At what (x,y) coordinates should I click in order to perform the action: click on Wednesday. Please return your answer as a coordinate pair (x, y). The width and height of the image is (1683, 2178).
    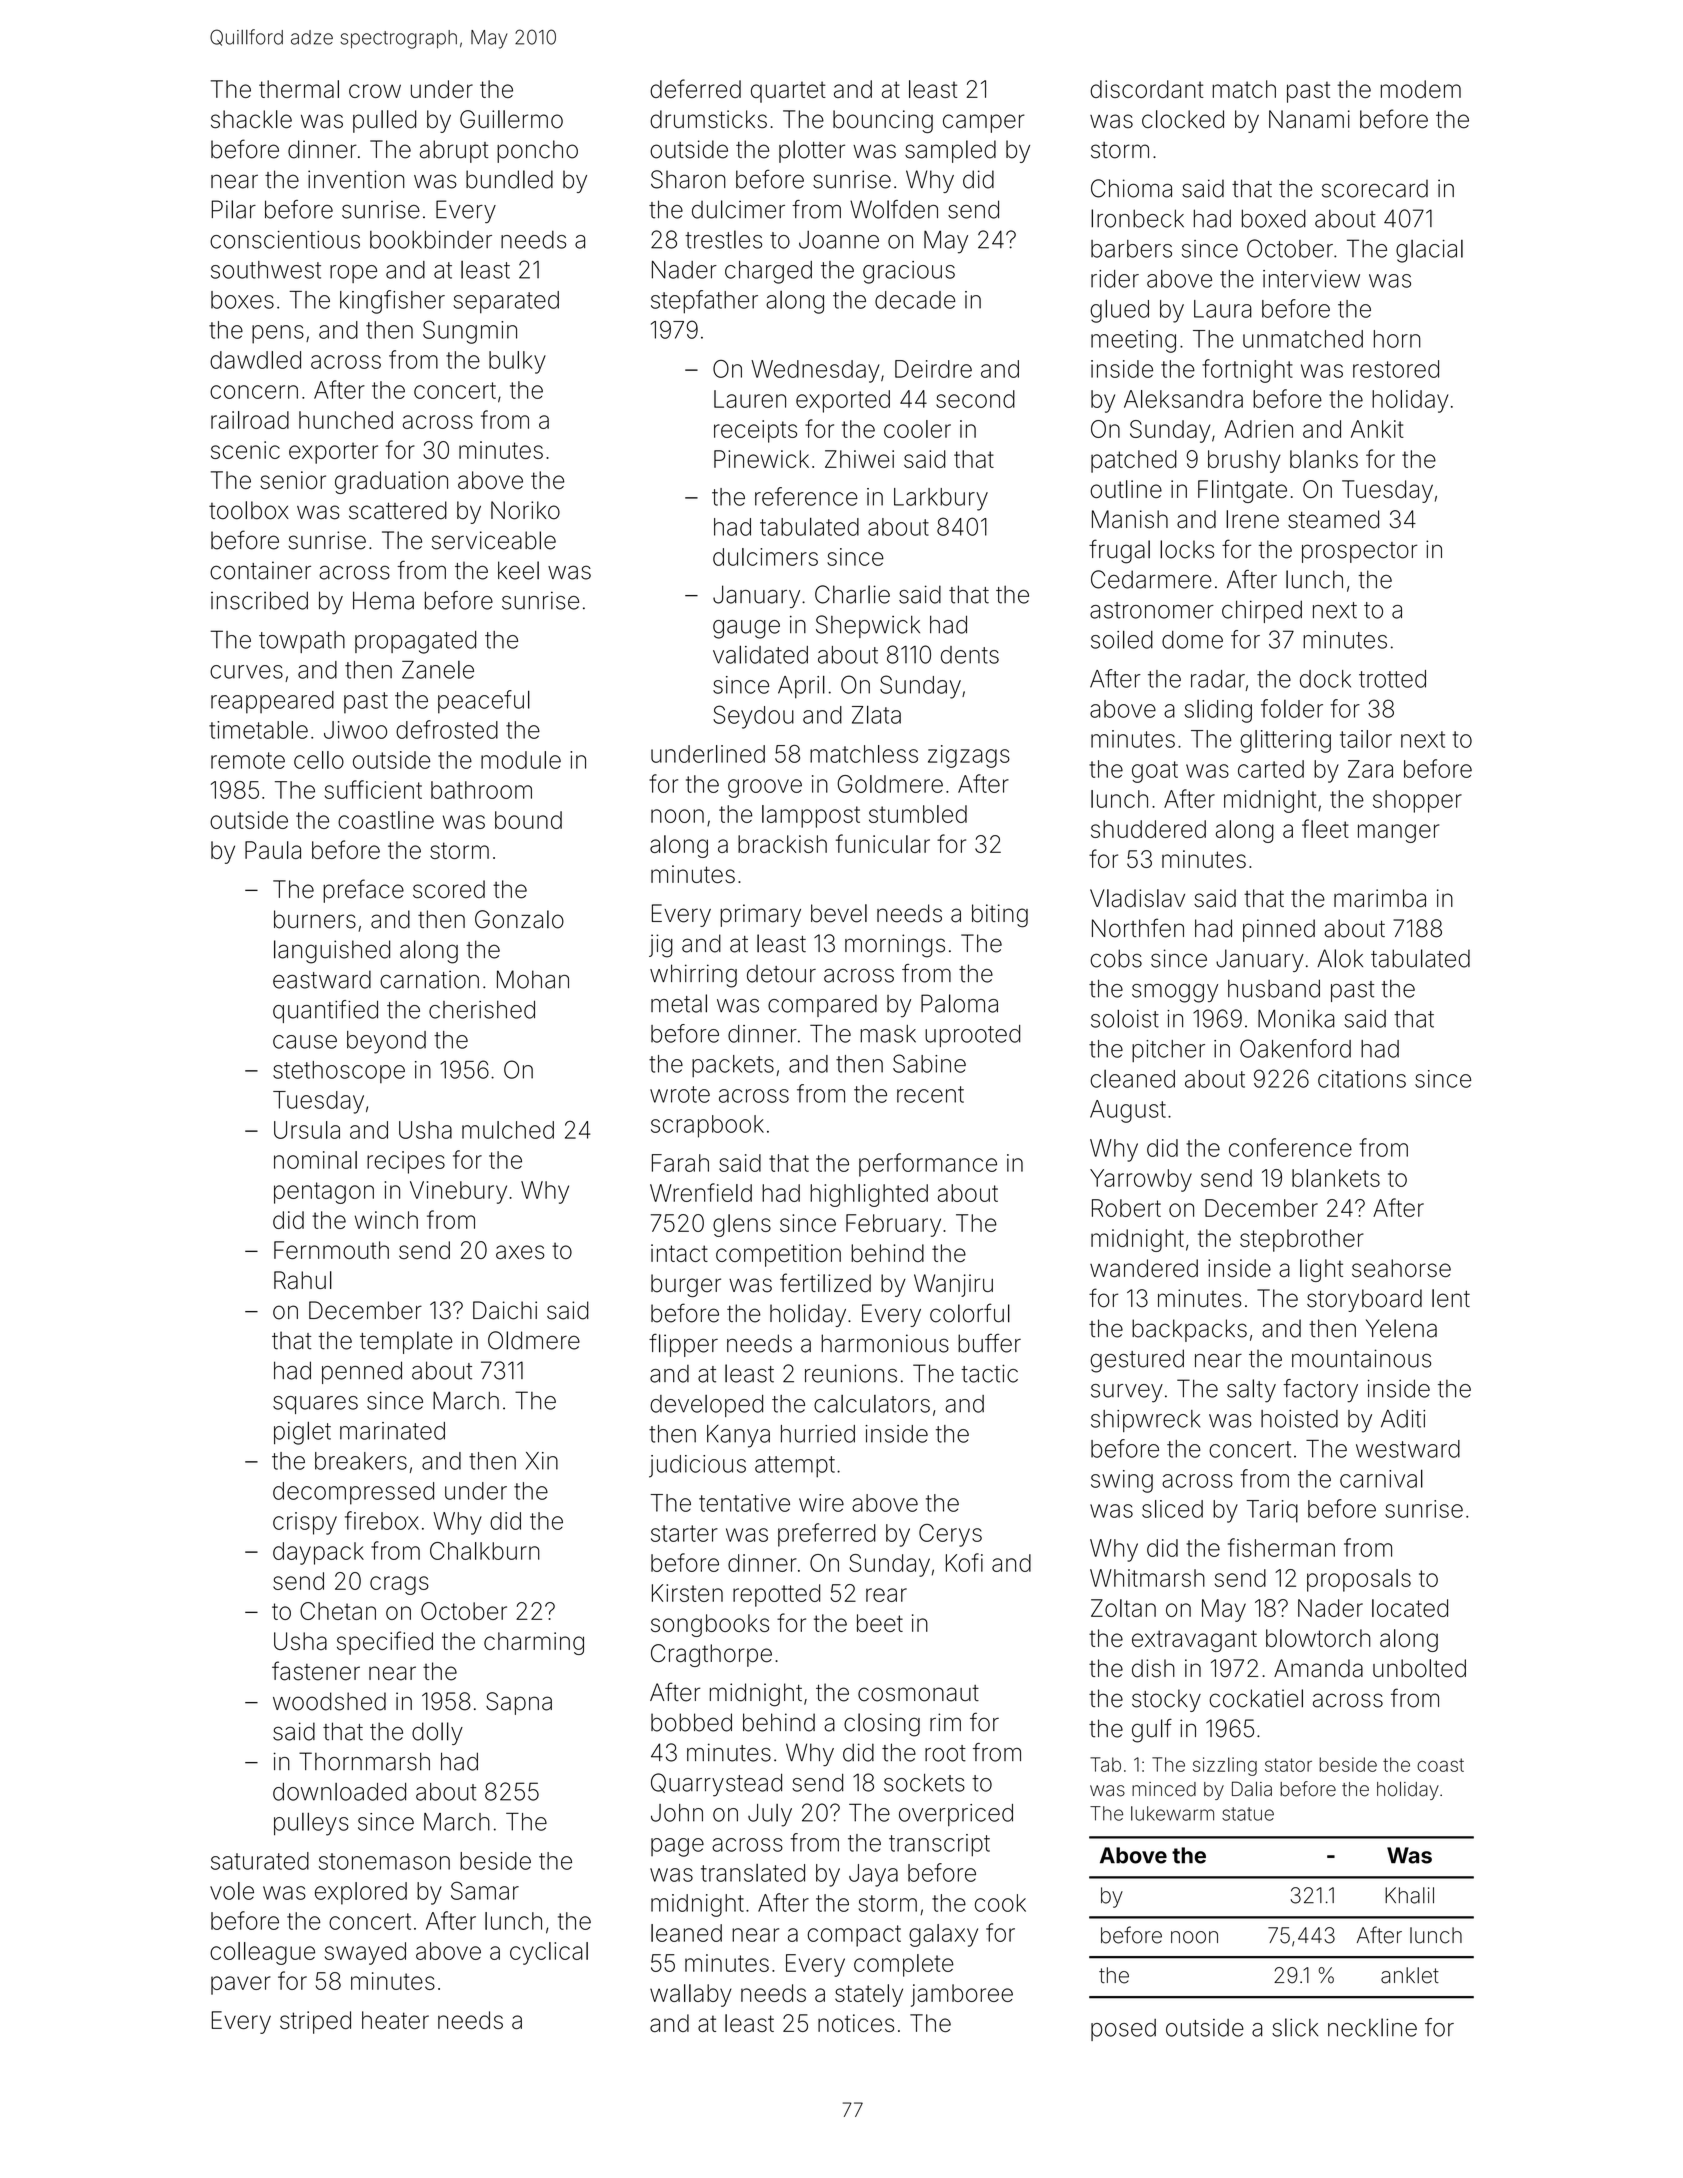
    Looking at the image, I should click on (815, 371).
